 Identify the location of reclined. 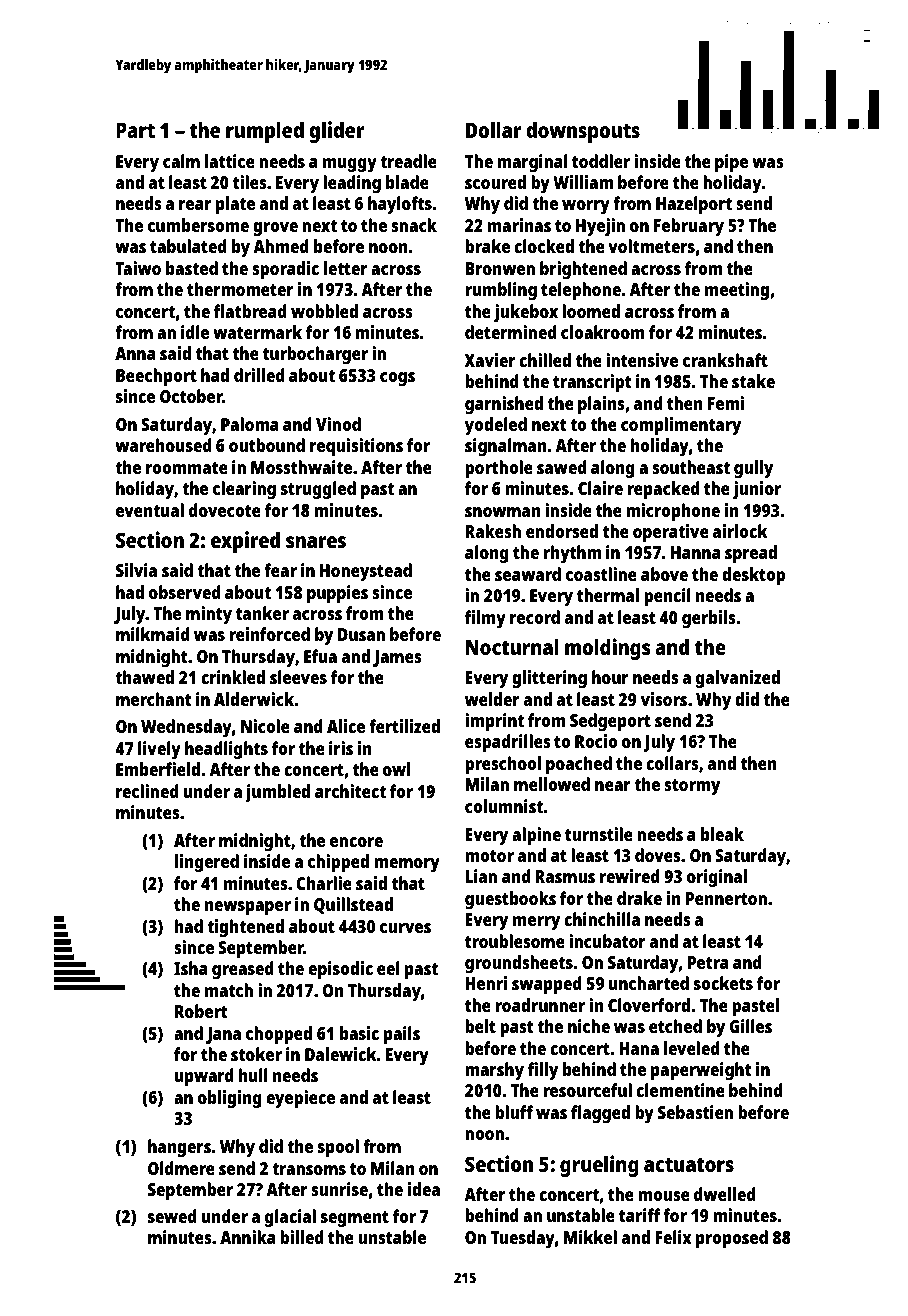
(147, 791).
